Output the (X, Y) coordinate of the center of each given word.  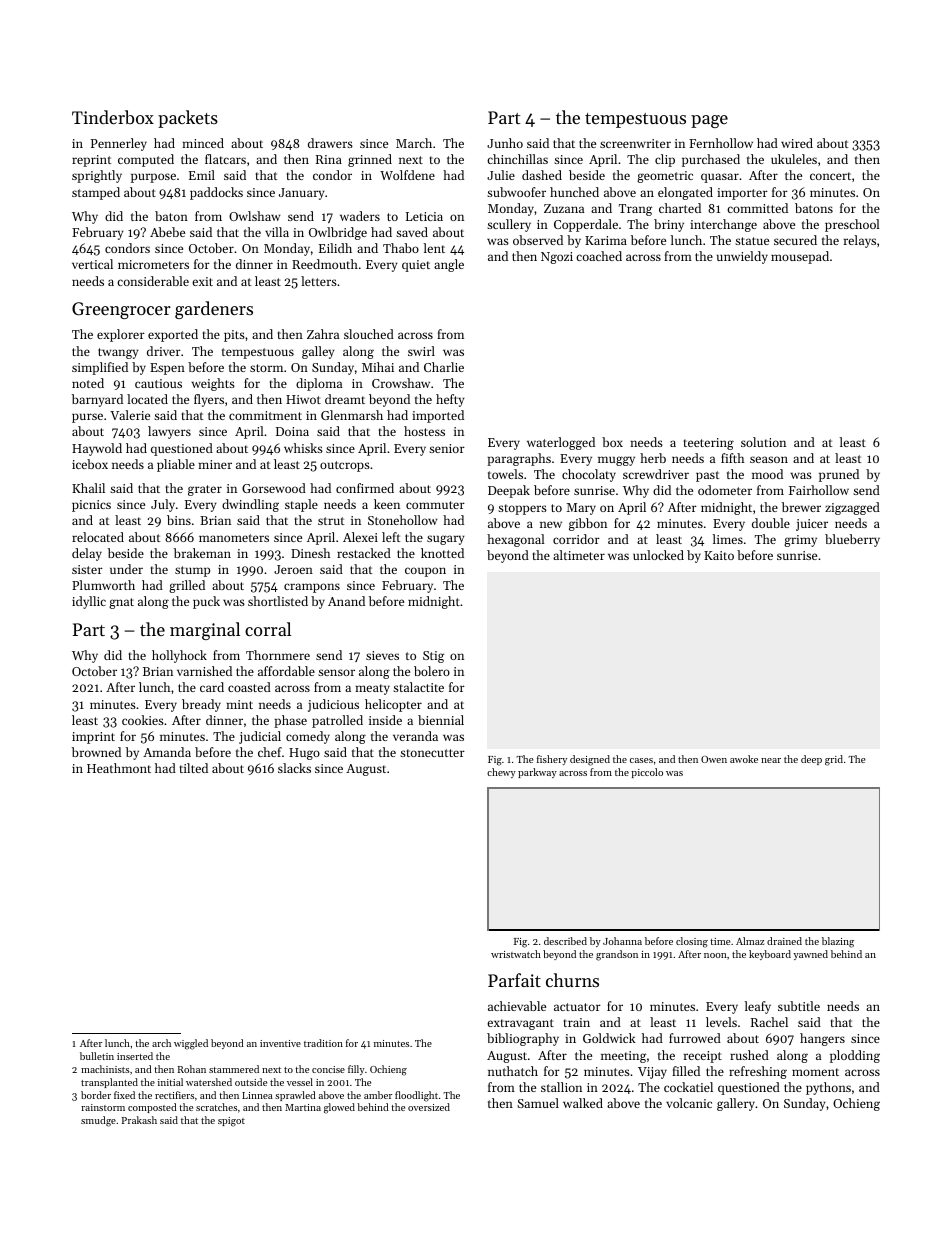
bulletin (97, 1056)
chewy (501, 773)
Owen (714, 759)
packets (188, 119)
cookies (143, 720)
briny (669, 225)
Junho (505, 143)
